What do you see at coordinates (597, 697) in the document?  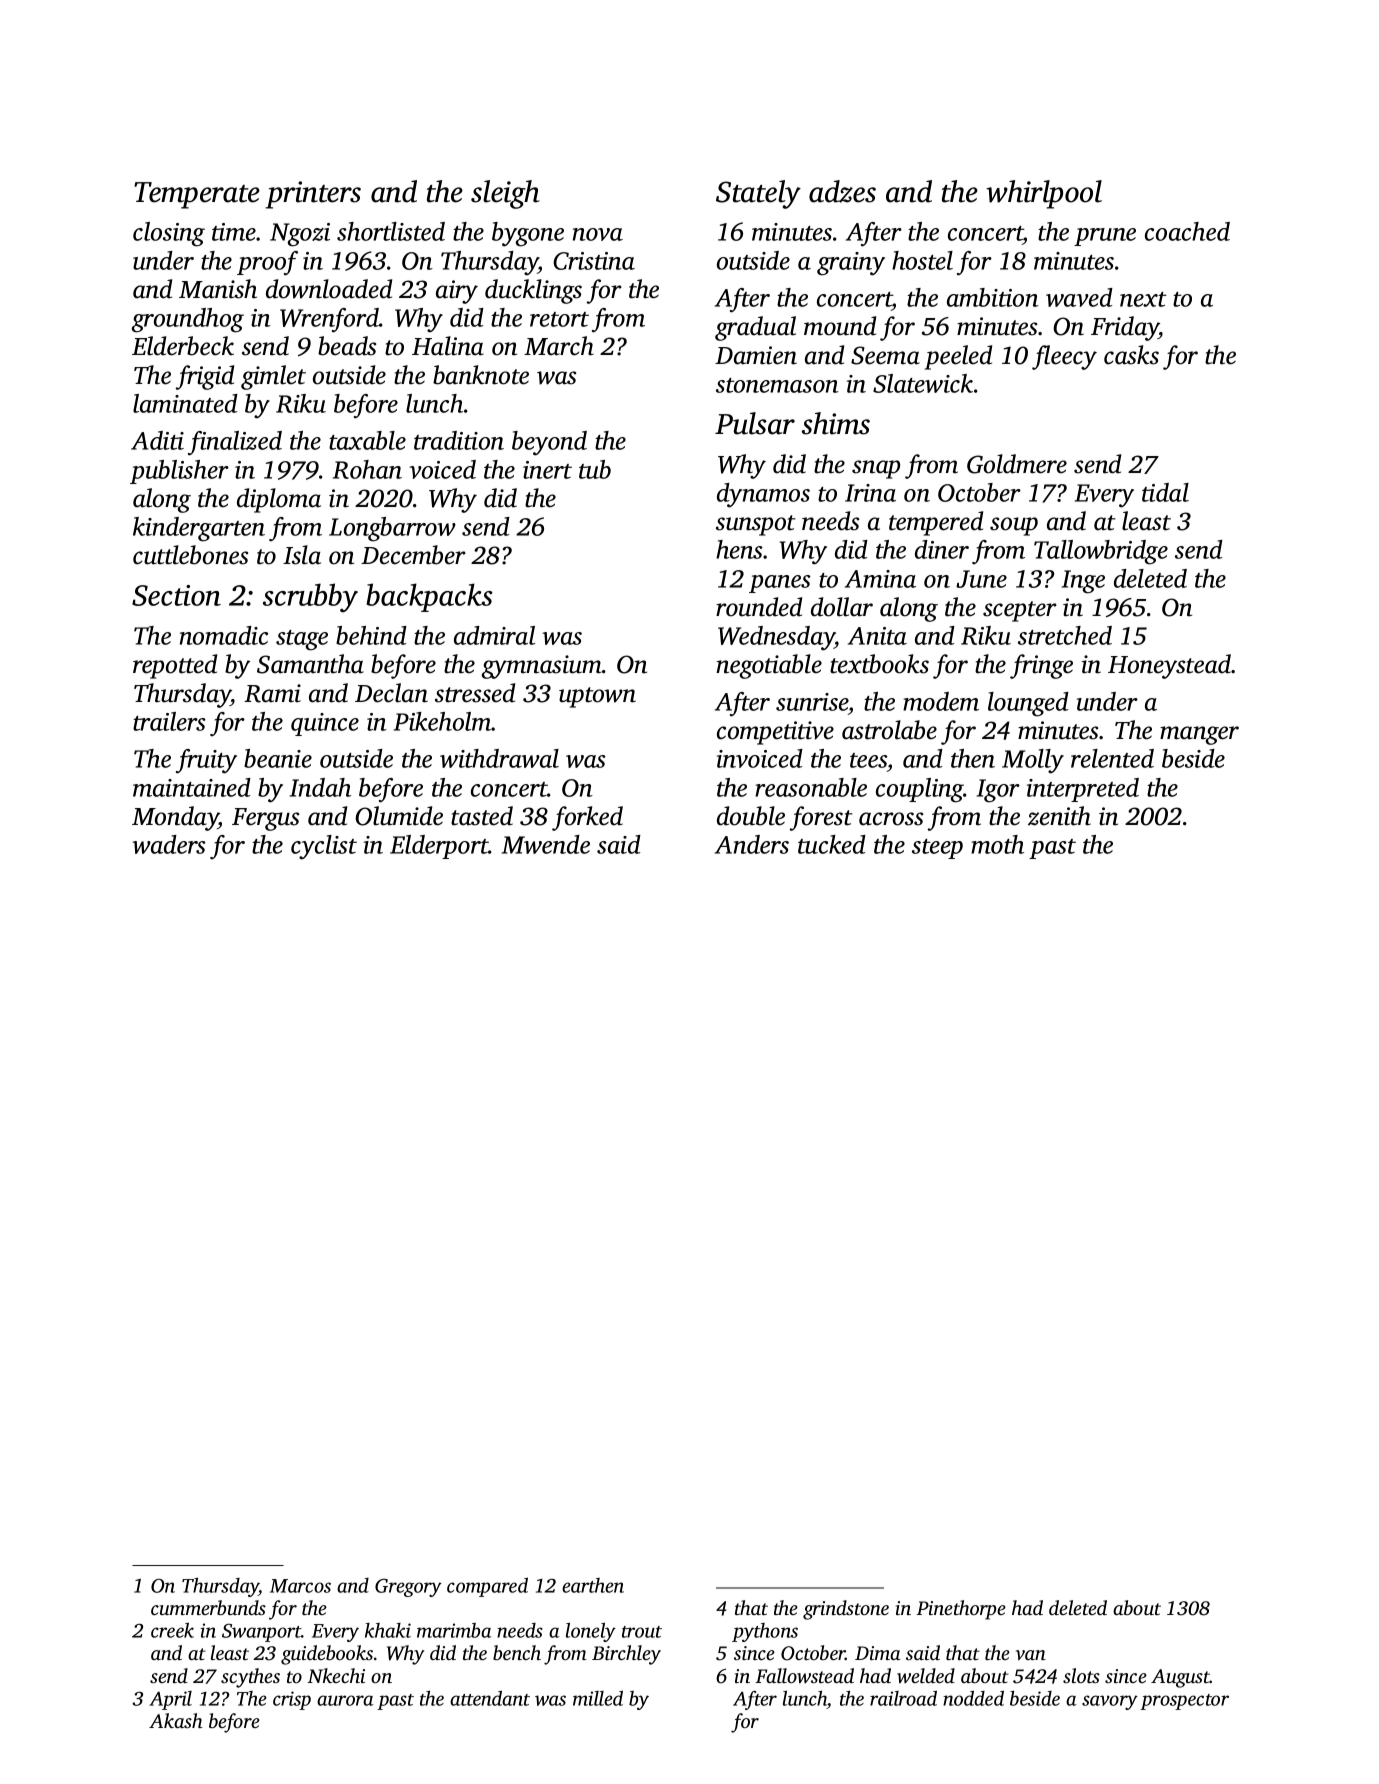 I see `uptown` at bounding box center [597, 697].
